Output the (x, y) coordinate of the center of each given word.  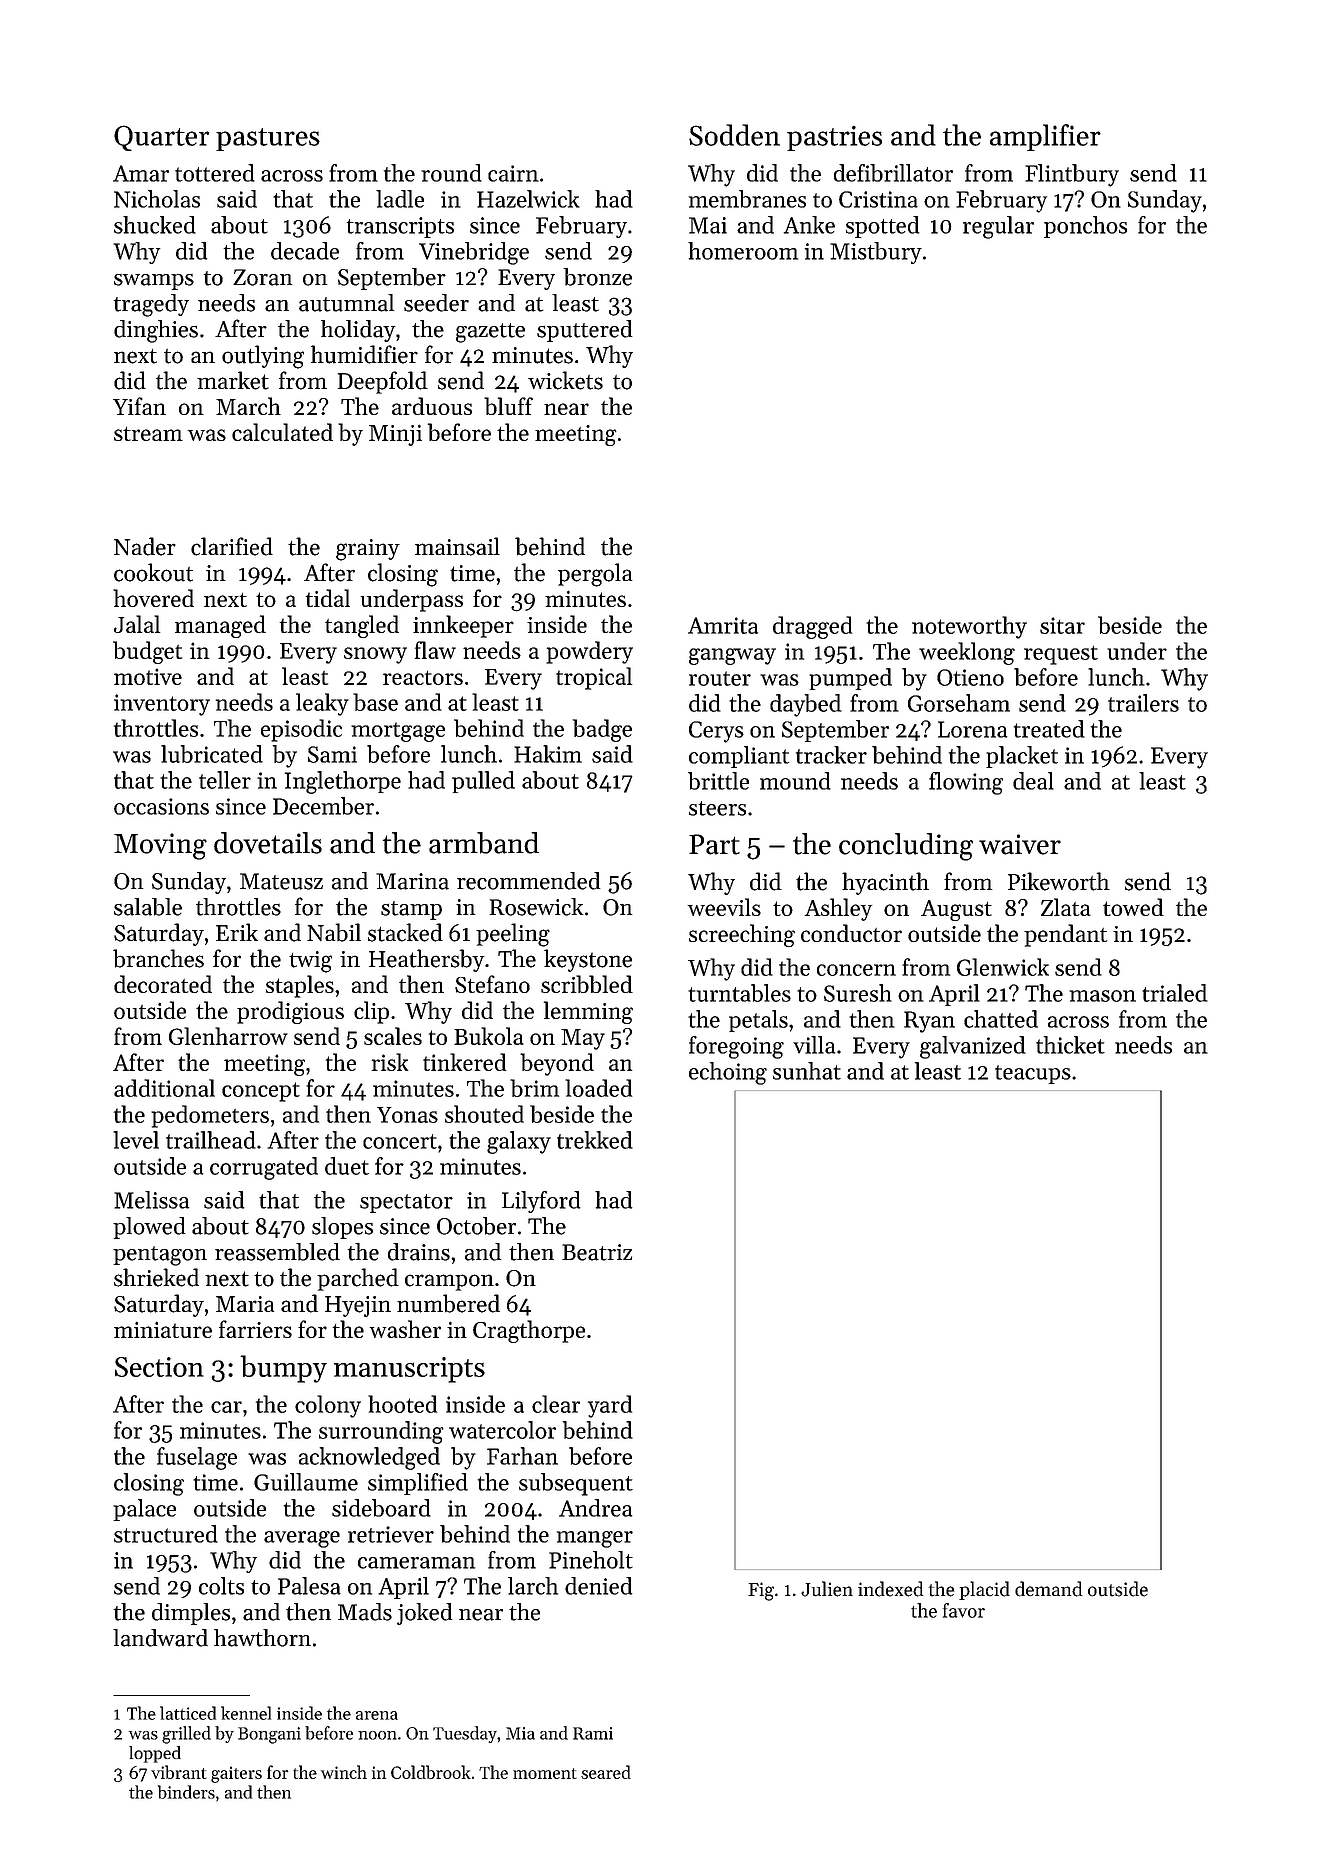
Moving (160, 846)
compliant (739, 757)
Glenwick (1003, 967)
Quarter (161, 138)
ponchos (1085, 227)
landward (160, 1638)
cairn (513, 173)
